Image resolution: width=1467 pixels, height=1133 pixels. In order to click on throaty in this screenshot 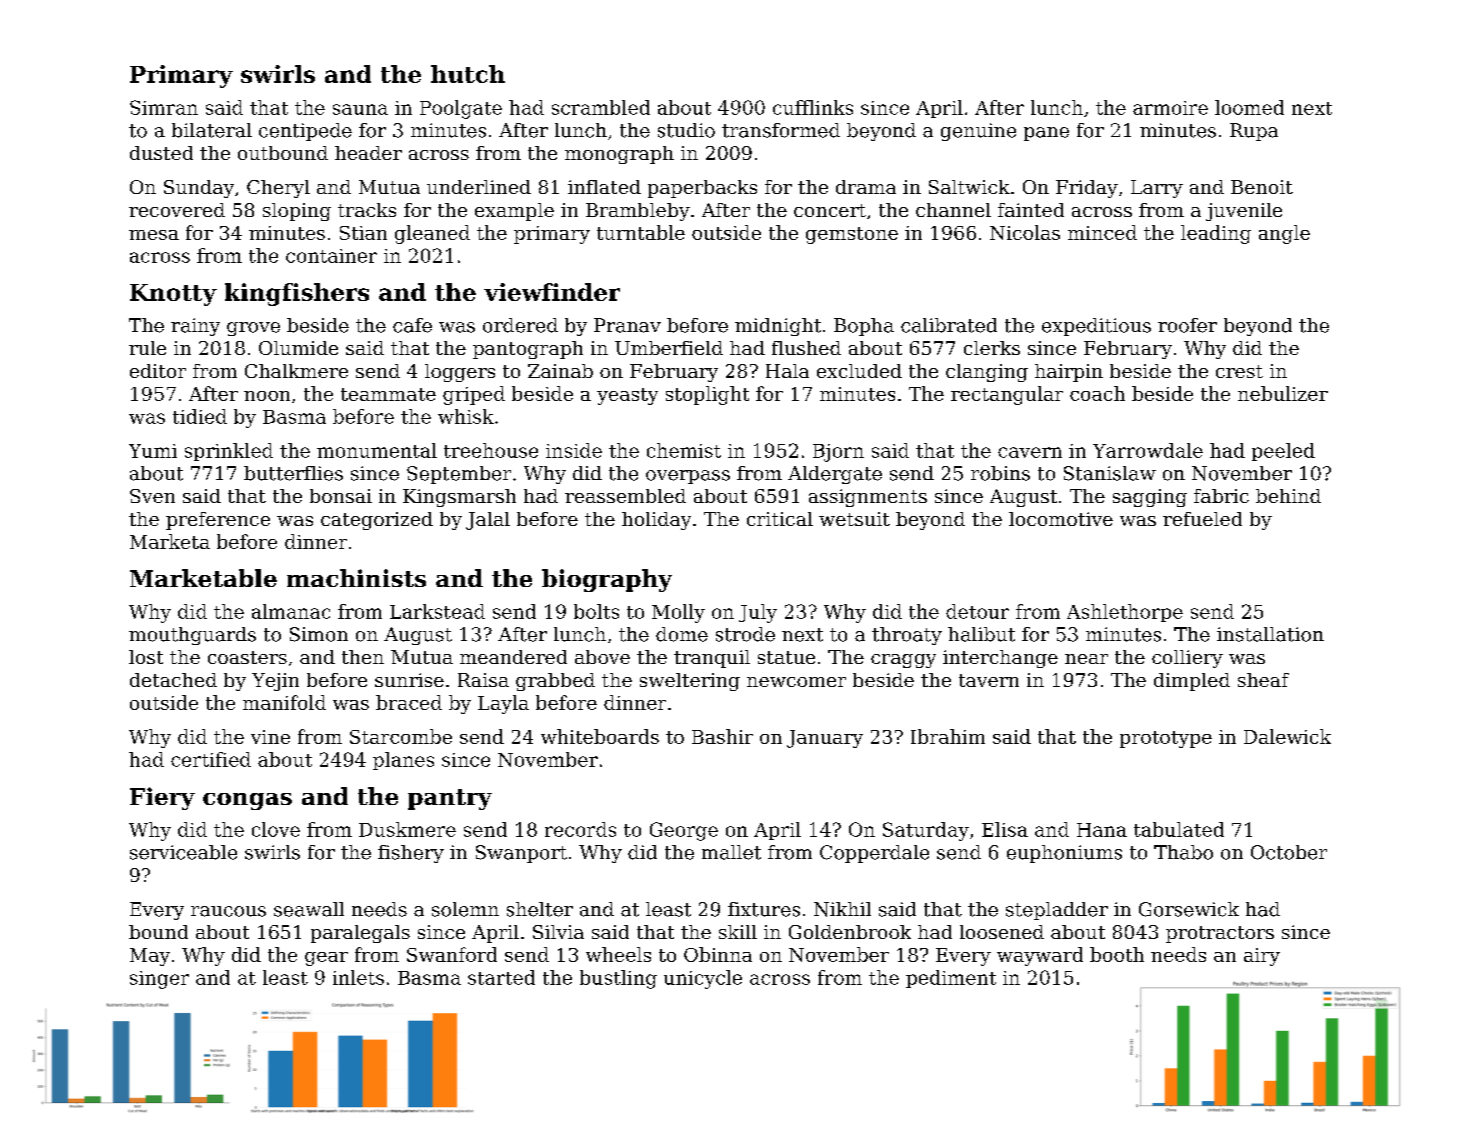, I will do `click(907, 636)`.
